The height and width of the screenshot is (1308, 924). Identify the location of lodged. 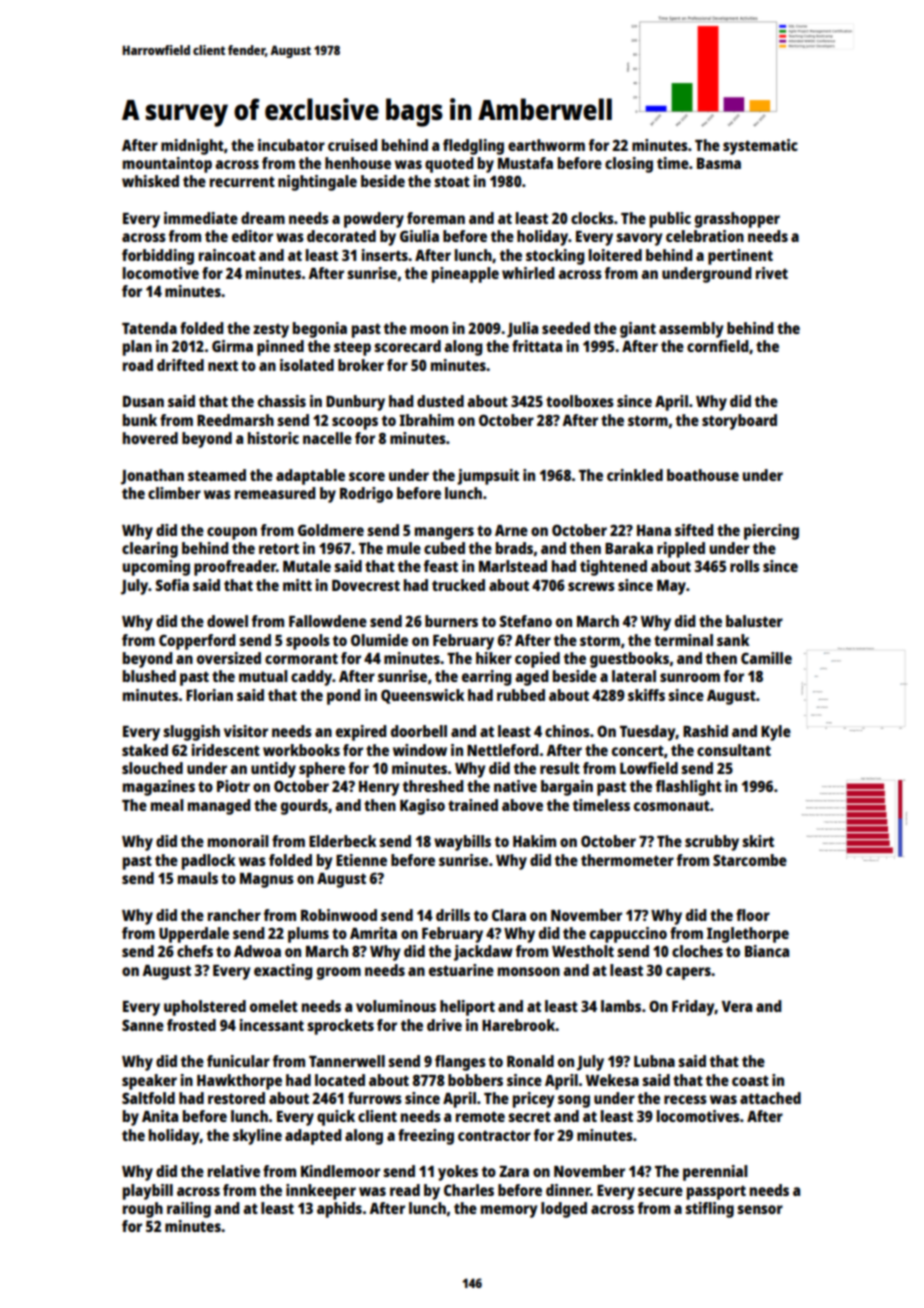
(564, 1210).
